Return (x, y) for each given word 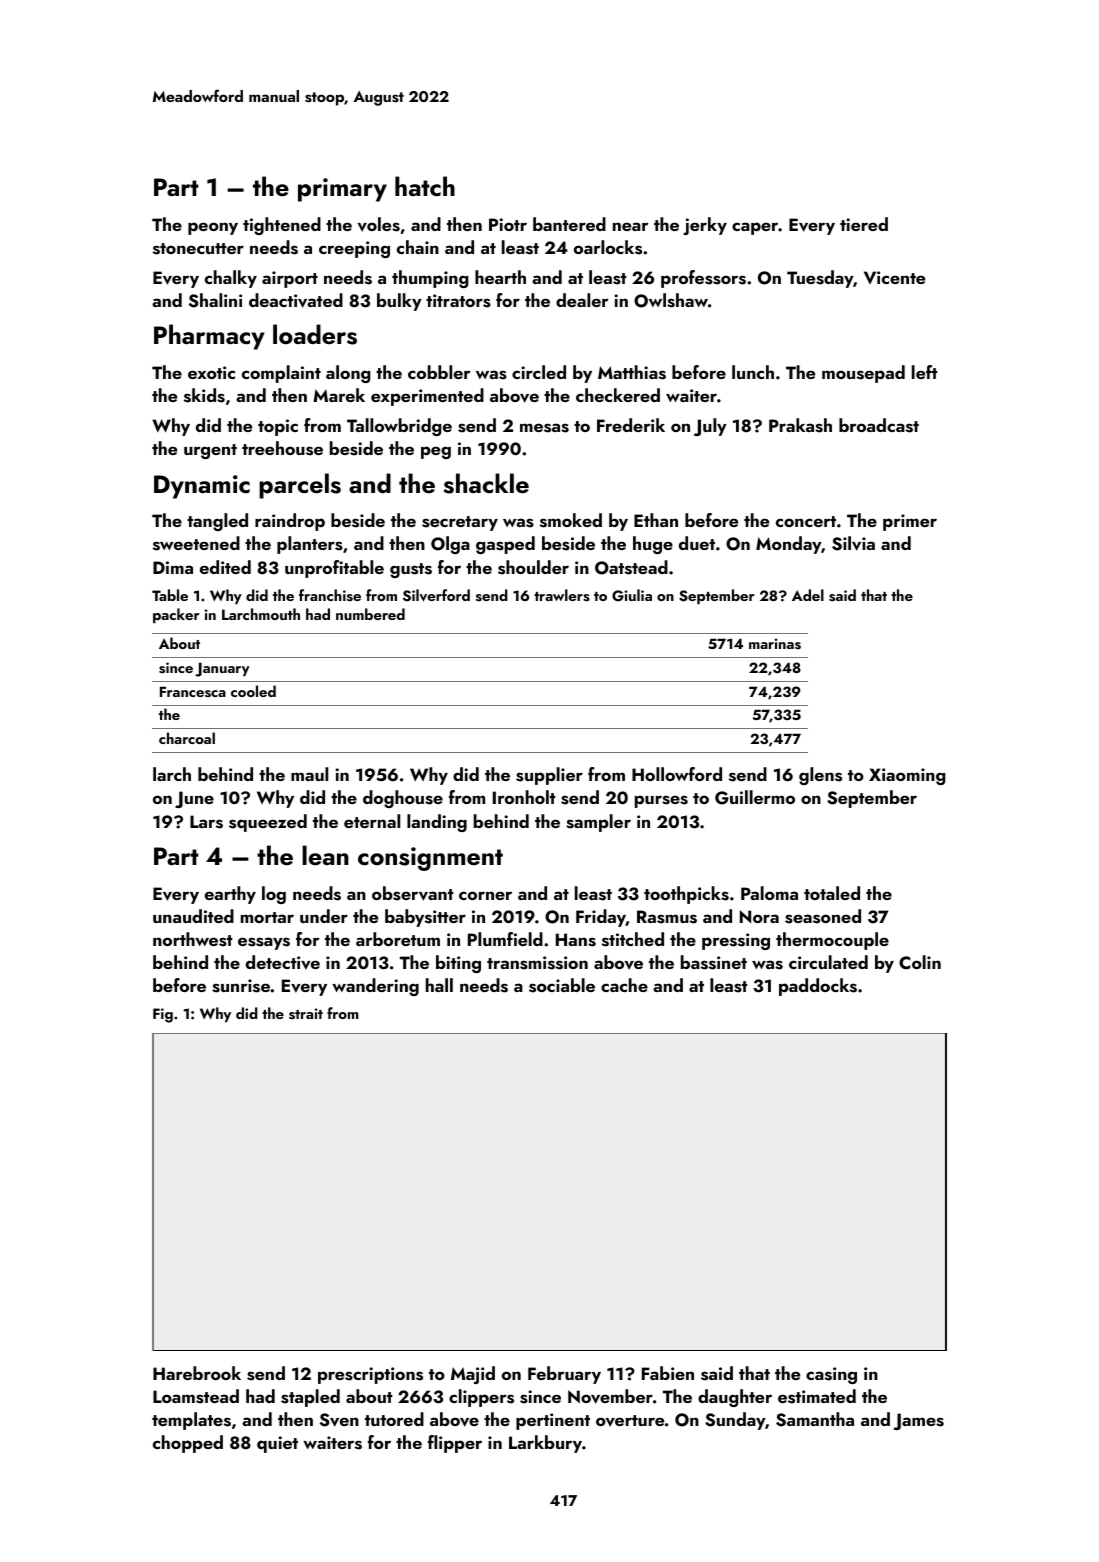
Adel (808, 595)
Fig (163, 1015)
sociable (562, 985)
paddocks (818, 987)
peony (213, 228)
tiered (864, 224)
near (630, 226)
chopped (188, 1444)
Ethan (656, 520)
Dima (173, 567)
